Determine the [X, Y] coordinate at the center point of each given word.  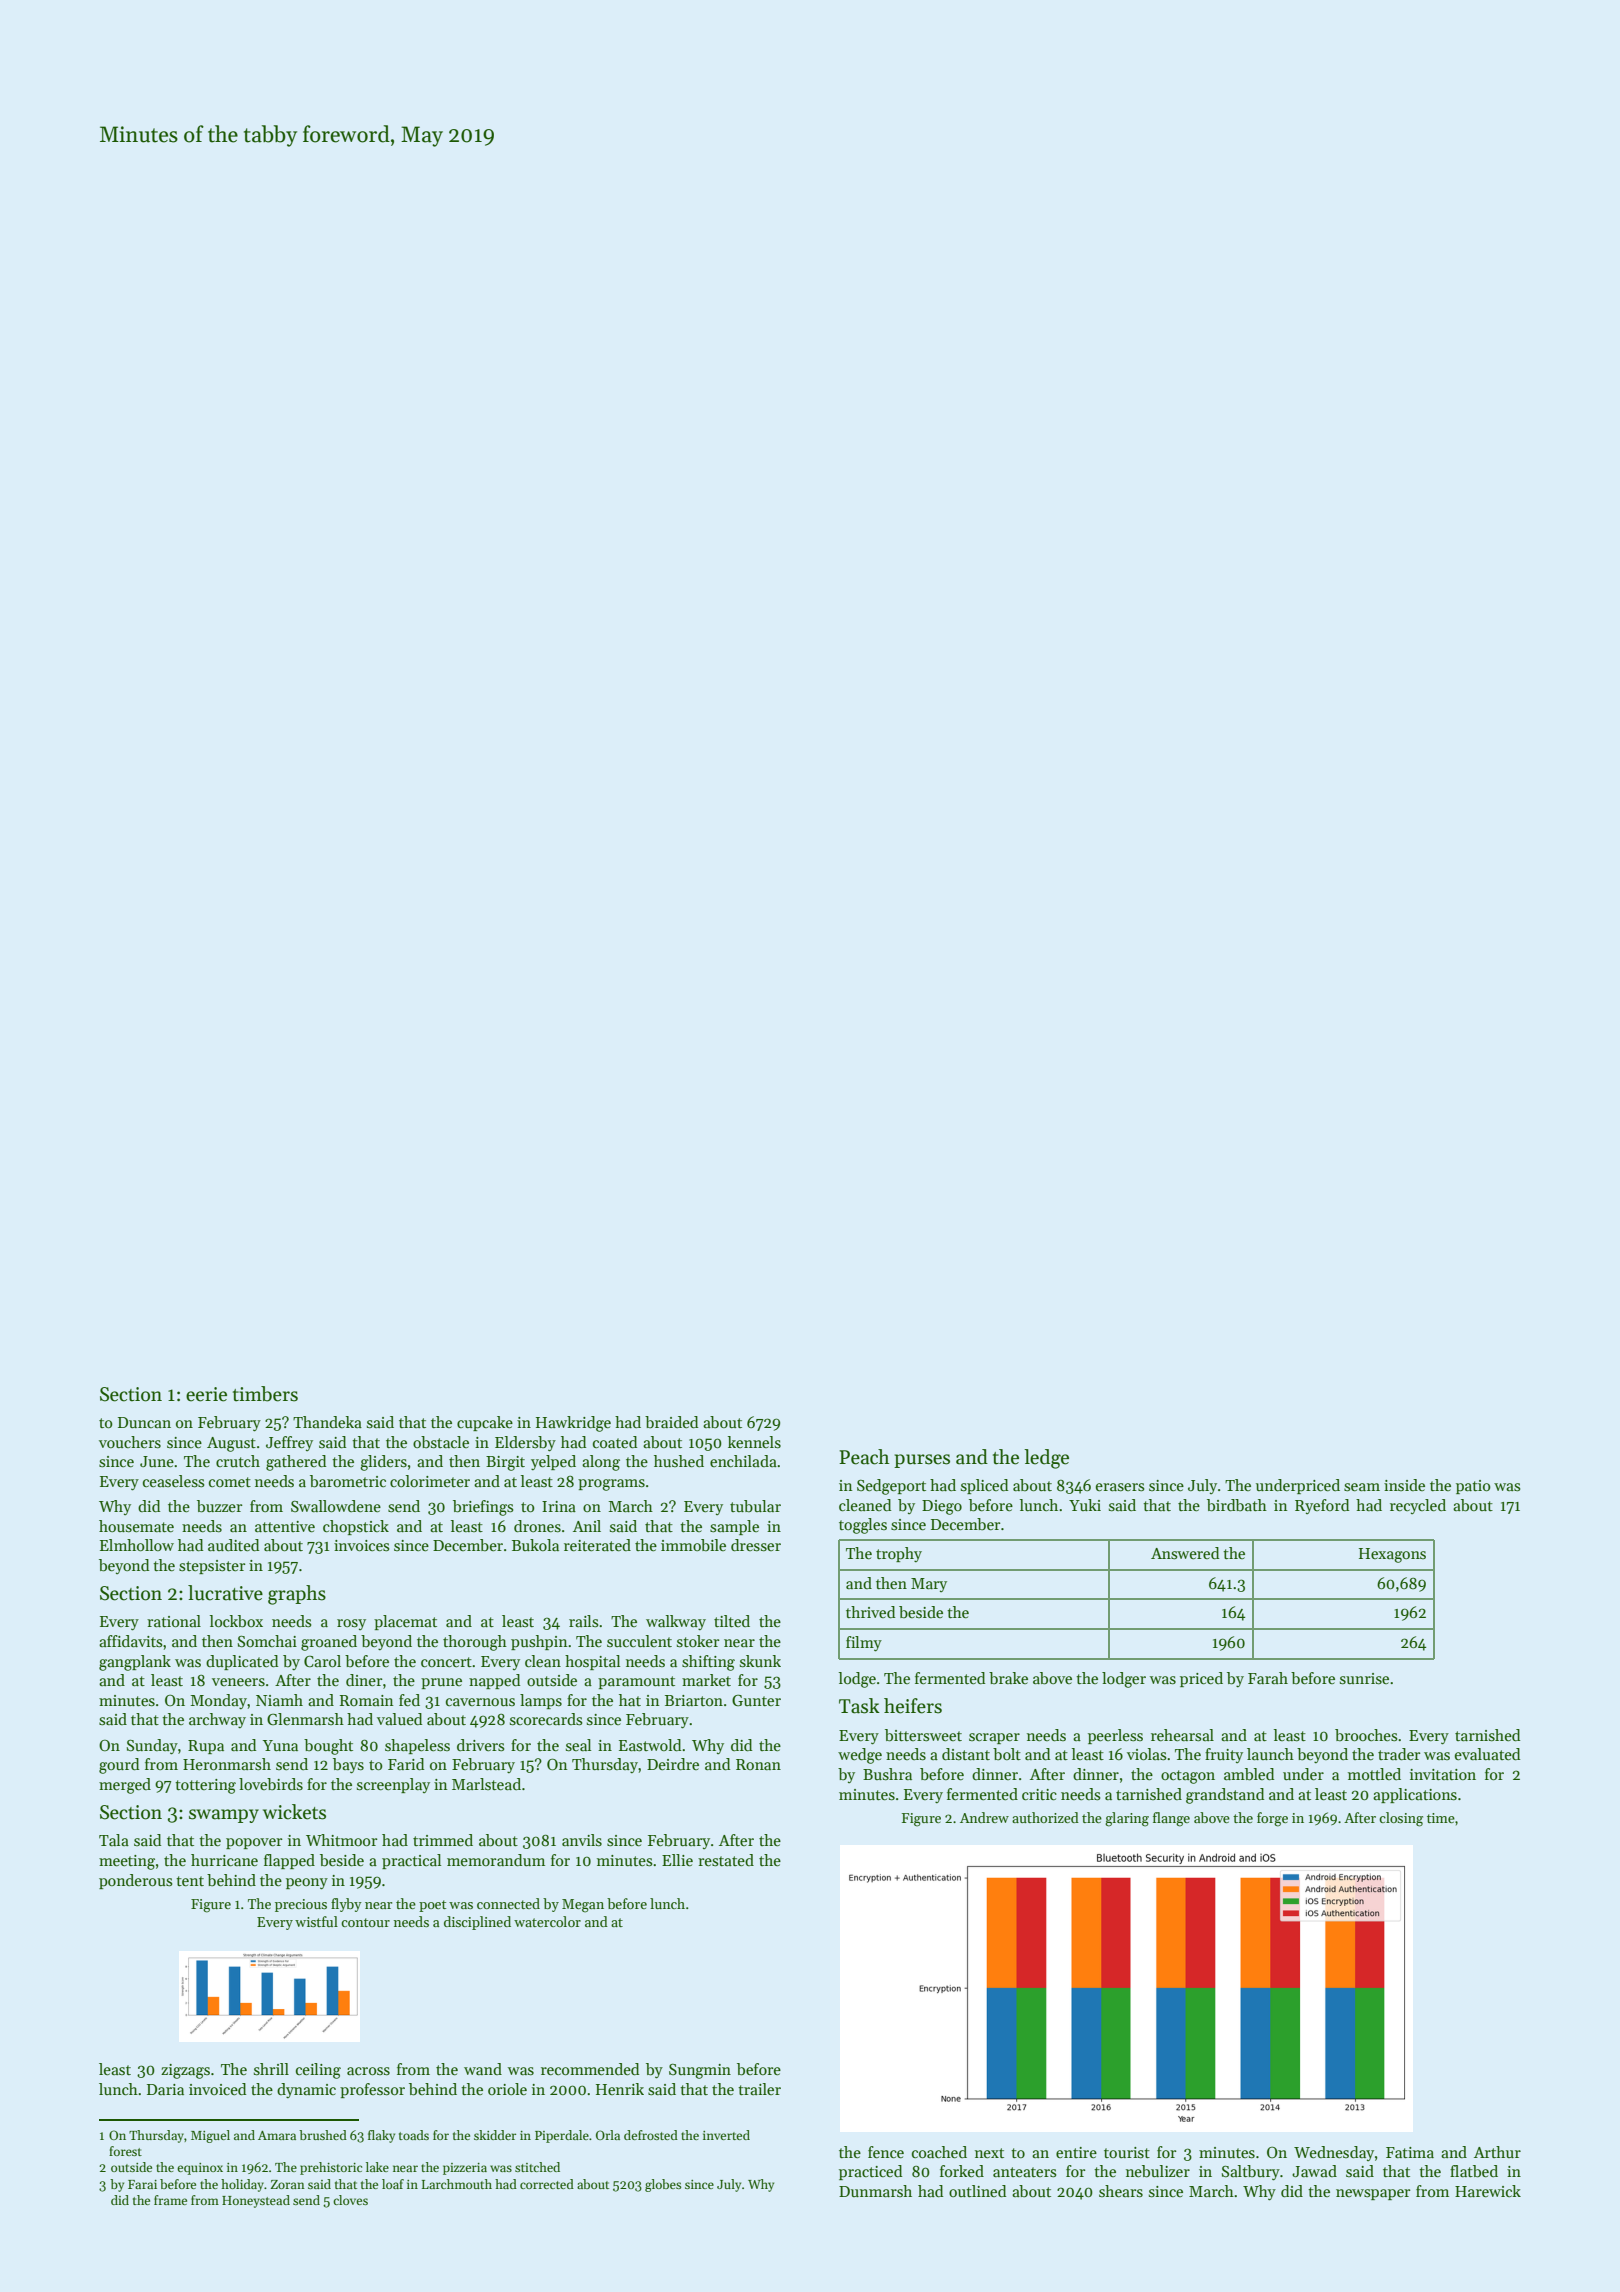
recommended [590, 2069]
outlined [977, 2191]
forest [125, 2151]
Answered [1185, 1553]
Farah [1268, 1678]
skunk [760, 1661]
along [601, 1463]
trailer [759, 2089]
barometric [348, 1481]
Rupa [206, 1747]
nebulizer [1158, 2171]
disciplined [477, 1923]
